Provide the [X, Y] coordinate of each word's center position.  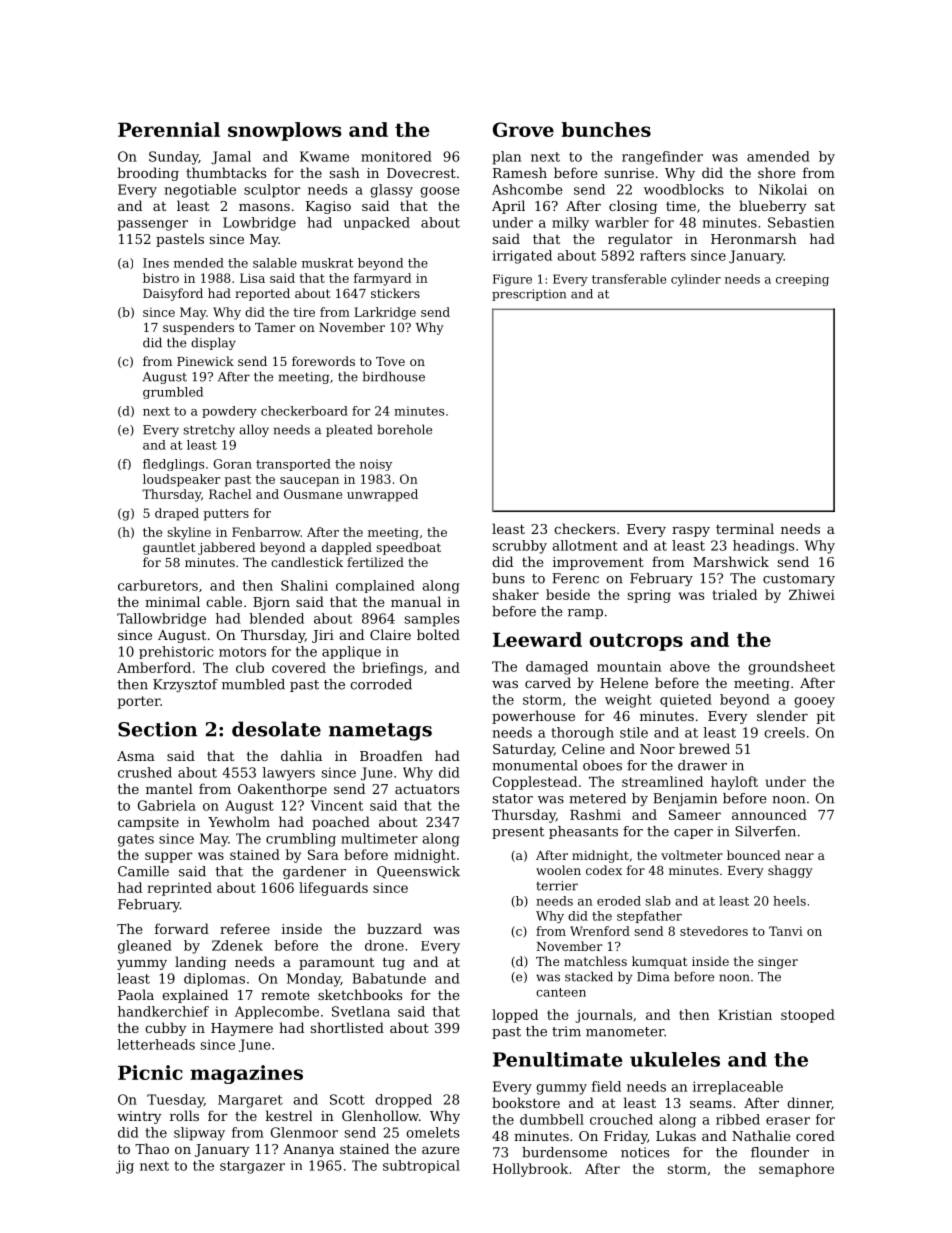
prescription [529, 295]
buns [508, 578]
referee [245, 928]
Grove [523, 129]
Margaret [250, 1101]
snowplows [284, 131]
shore [776, 172]
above [690, 666]
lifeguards [333, 889]
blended [276, 618]
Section [157, 729]
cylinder [696, 280]
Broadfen [391, 755]
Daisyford [173, 294]
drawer [702, 765]
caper [693, 834]
